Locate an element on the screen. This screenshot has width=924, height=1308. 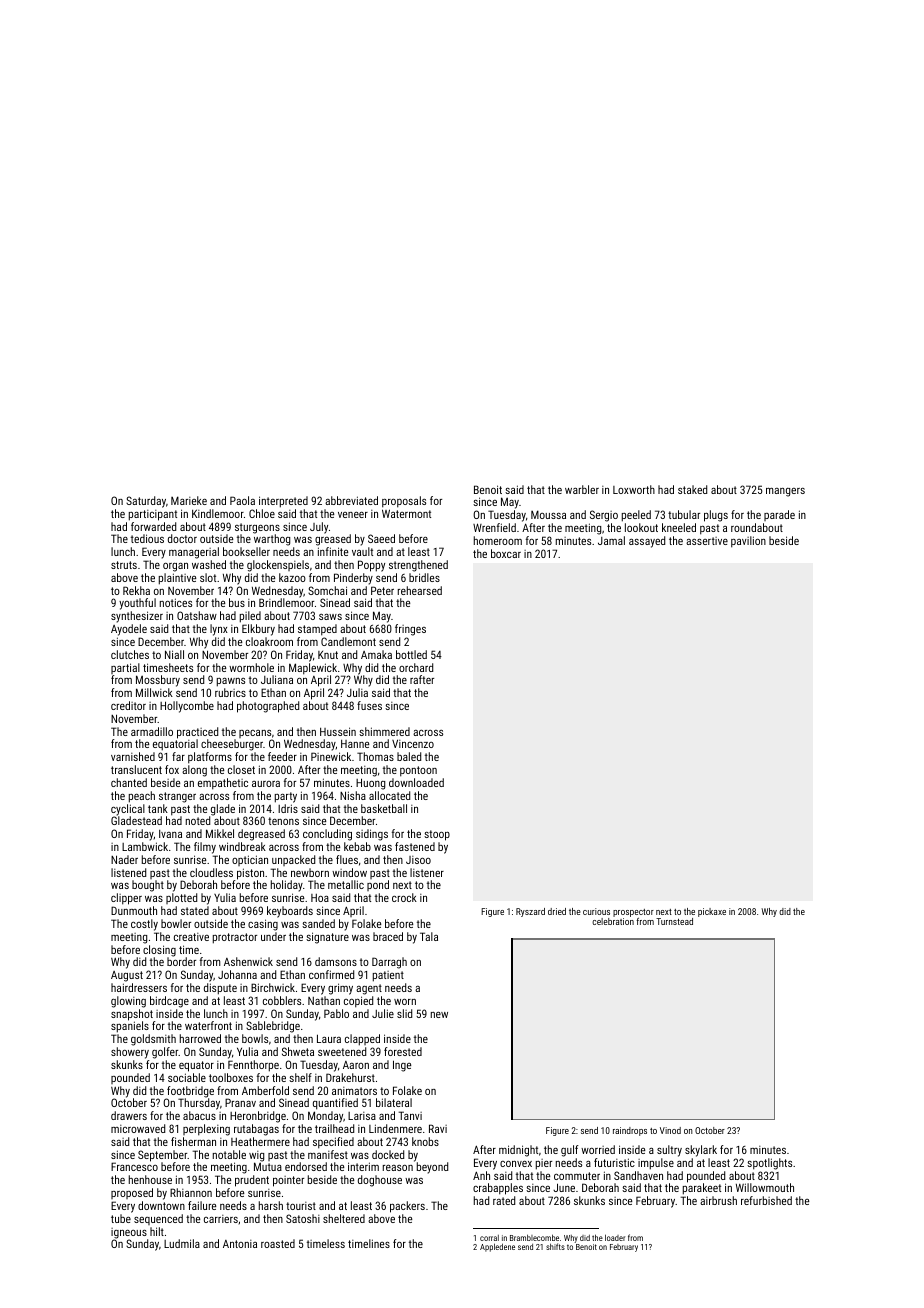
Marieke is located at coordinates (189, 500).
